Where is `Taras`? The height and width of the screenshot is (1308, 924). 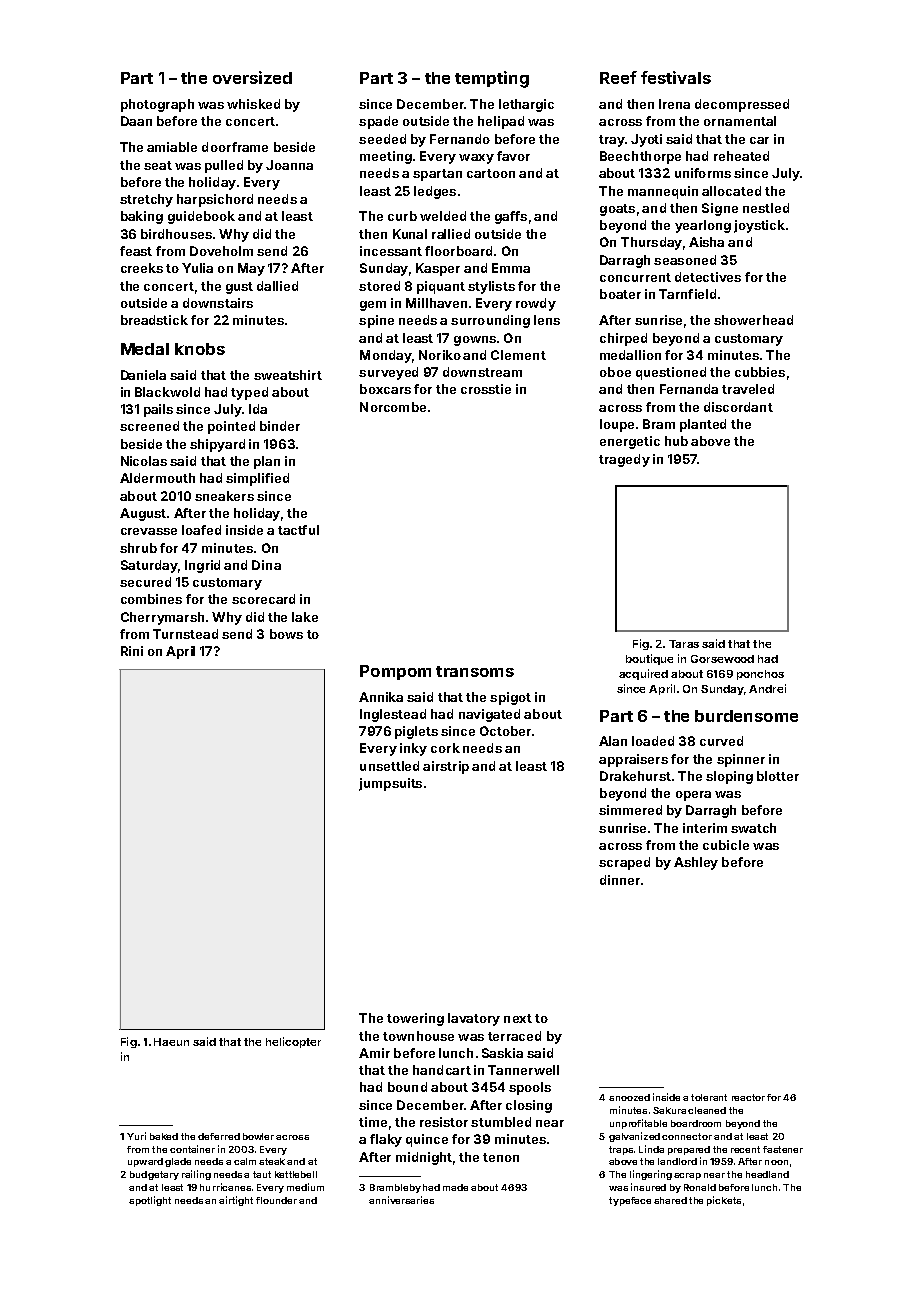 Taras is located at coordinates (684, 644).
